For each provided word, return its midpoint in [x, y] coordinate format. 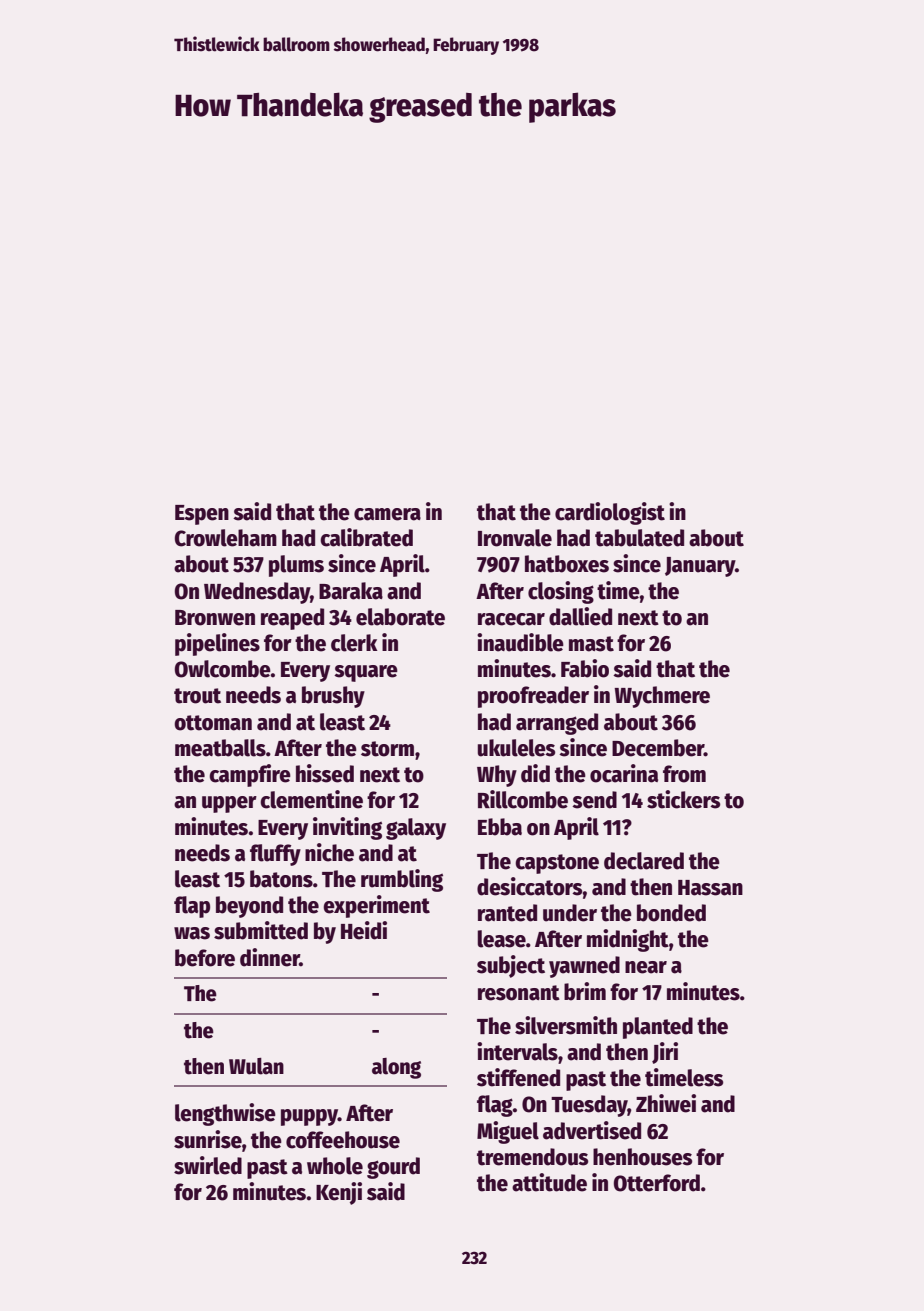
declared [644, 861]
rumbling [402, 880]
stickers [683, 799]
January [700, 567]
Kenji [339, 1193]
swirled [208, 1165]
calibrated [366, 537]
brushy [333, 697]
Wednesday [257, 593]
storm [387, 749]
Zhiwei [666, 1103]
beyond [249, 907]
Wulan [256, 1066]
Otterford [657, 1183]
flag [495, 1106]
